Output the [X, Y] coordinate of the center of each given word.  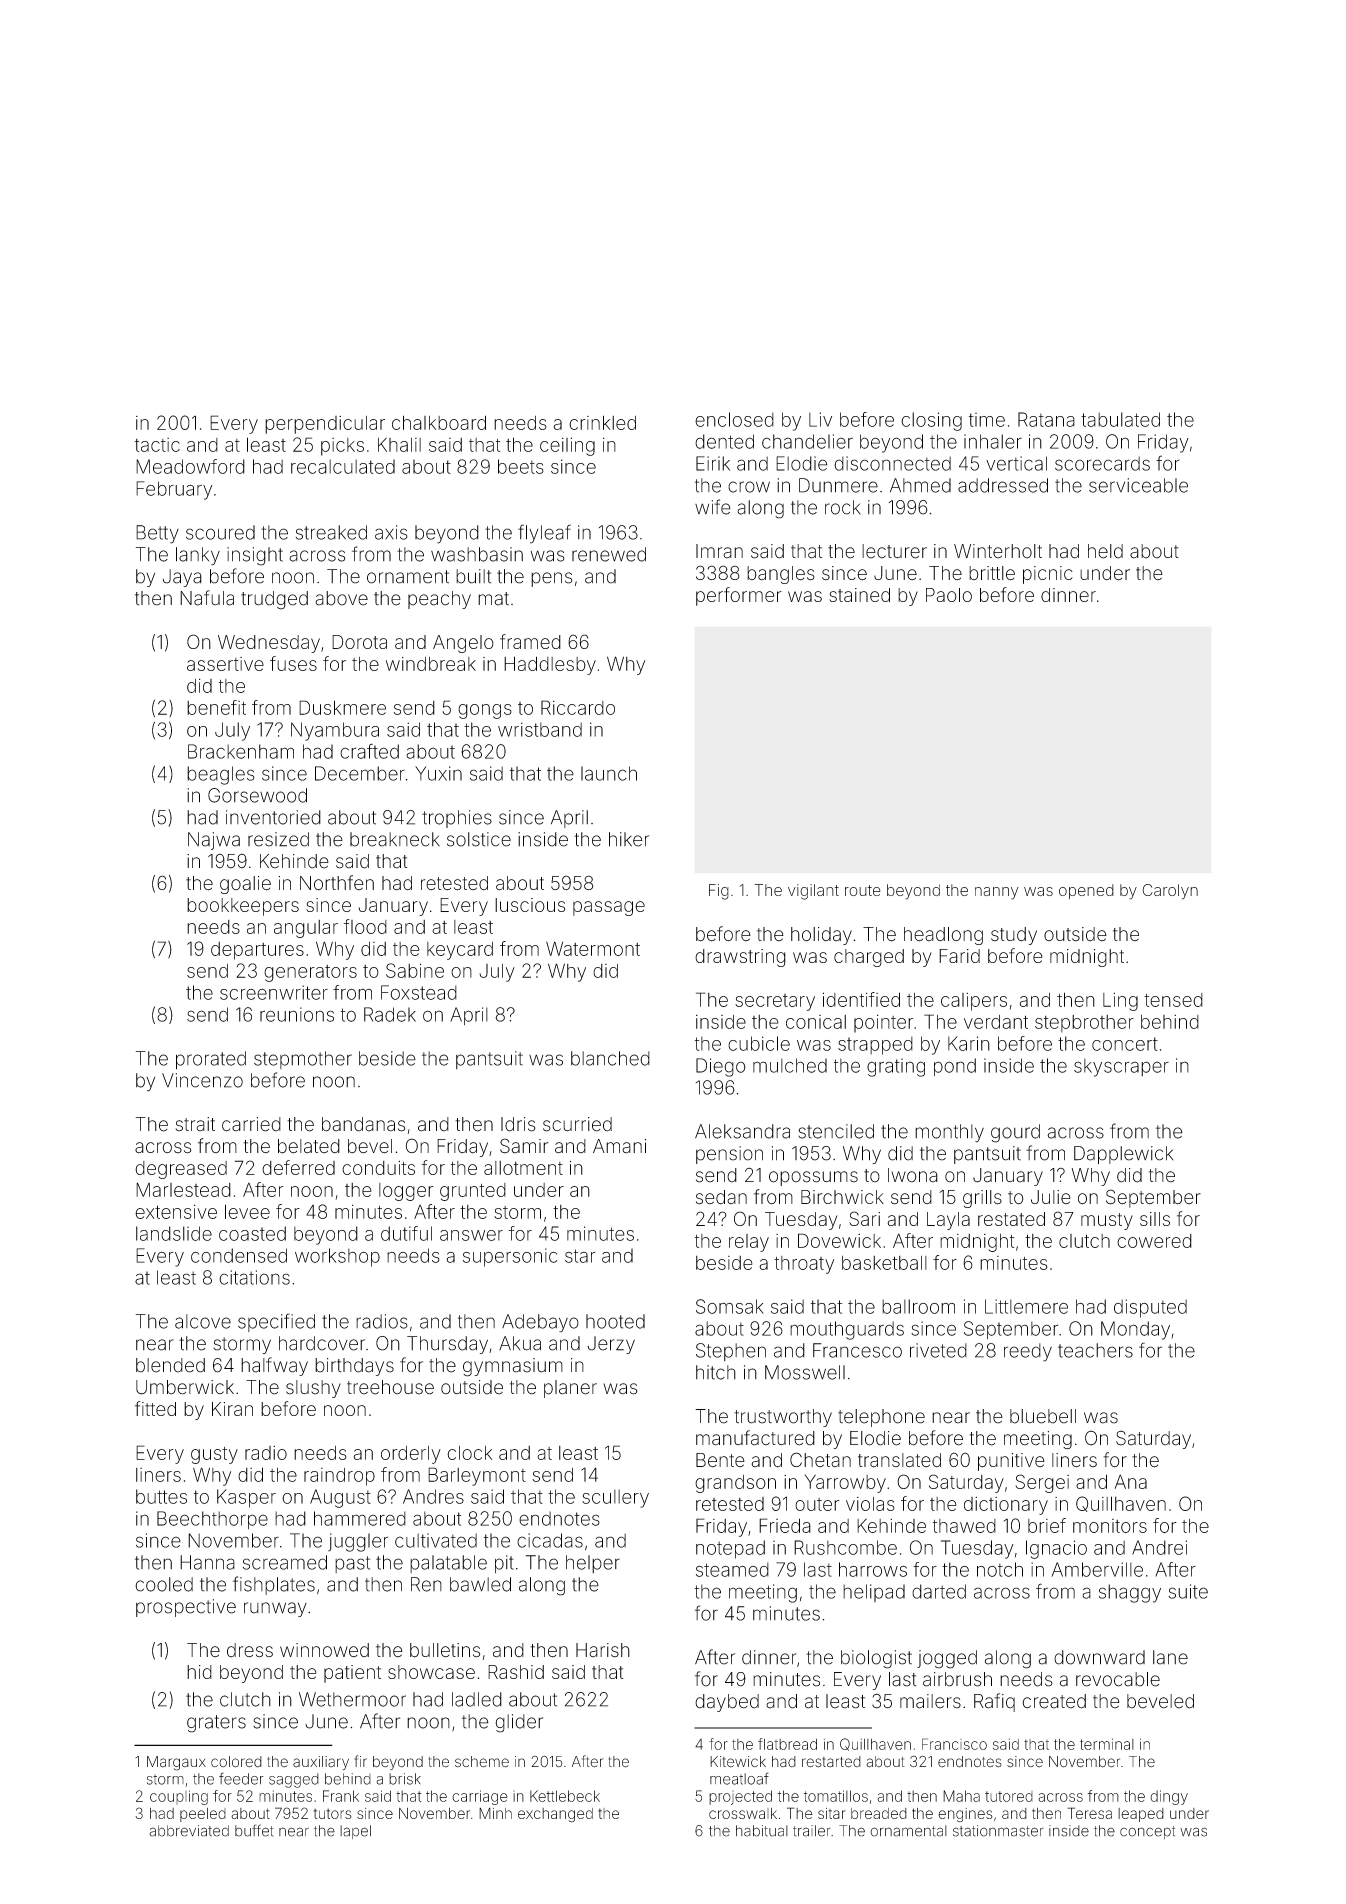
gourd [1015, 1133]
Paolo [949, 595]
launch [609, 773]
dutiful [406, 1233]
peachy [439, 600]
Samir [524, 1146]
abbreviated [189, 1831]
